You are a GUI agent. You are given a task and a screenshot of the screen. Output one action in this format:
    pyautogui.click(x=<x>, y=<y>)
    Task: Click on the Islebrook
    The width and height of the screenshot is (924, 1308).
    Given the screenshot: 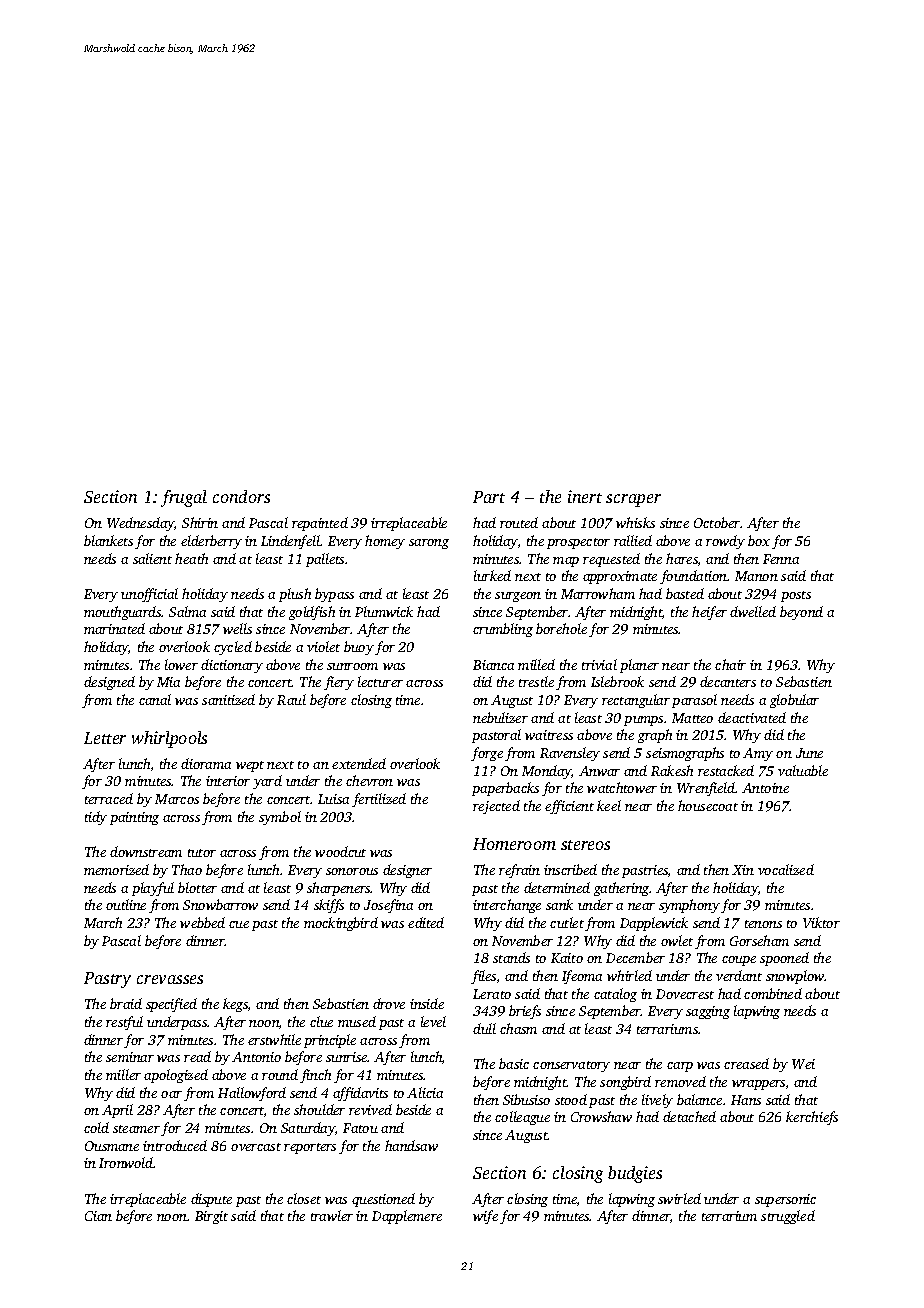 What is the action you would take?
    pyautogui.click(x=617, y=681)
